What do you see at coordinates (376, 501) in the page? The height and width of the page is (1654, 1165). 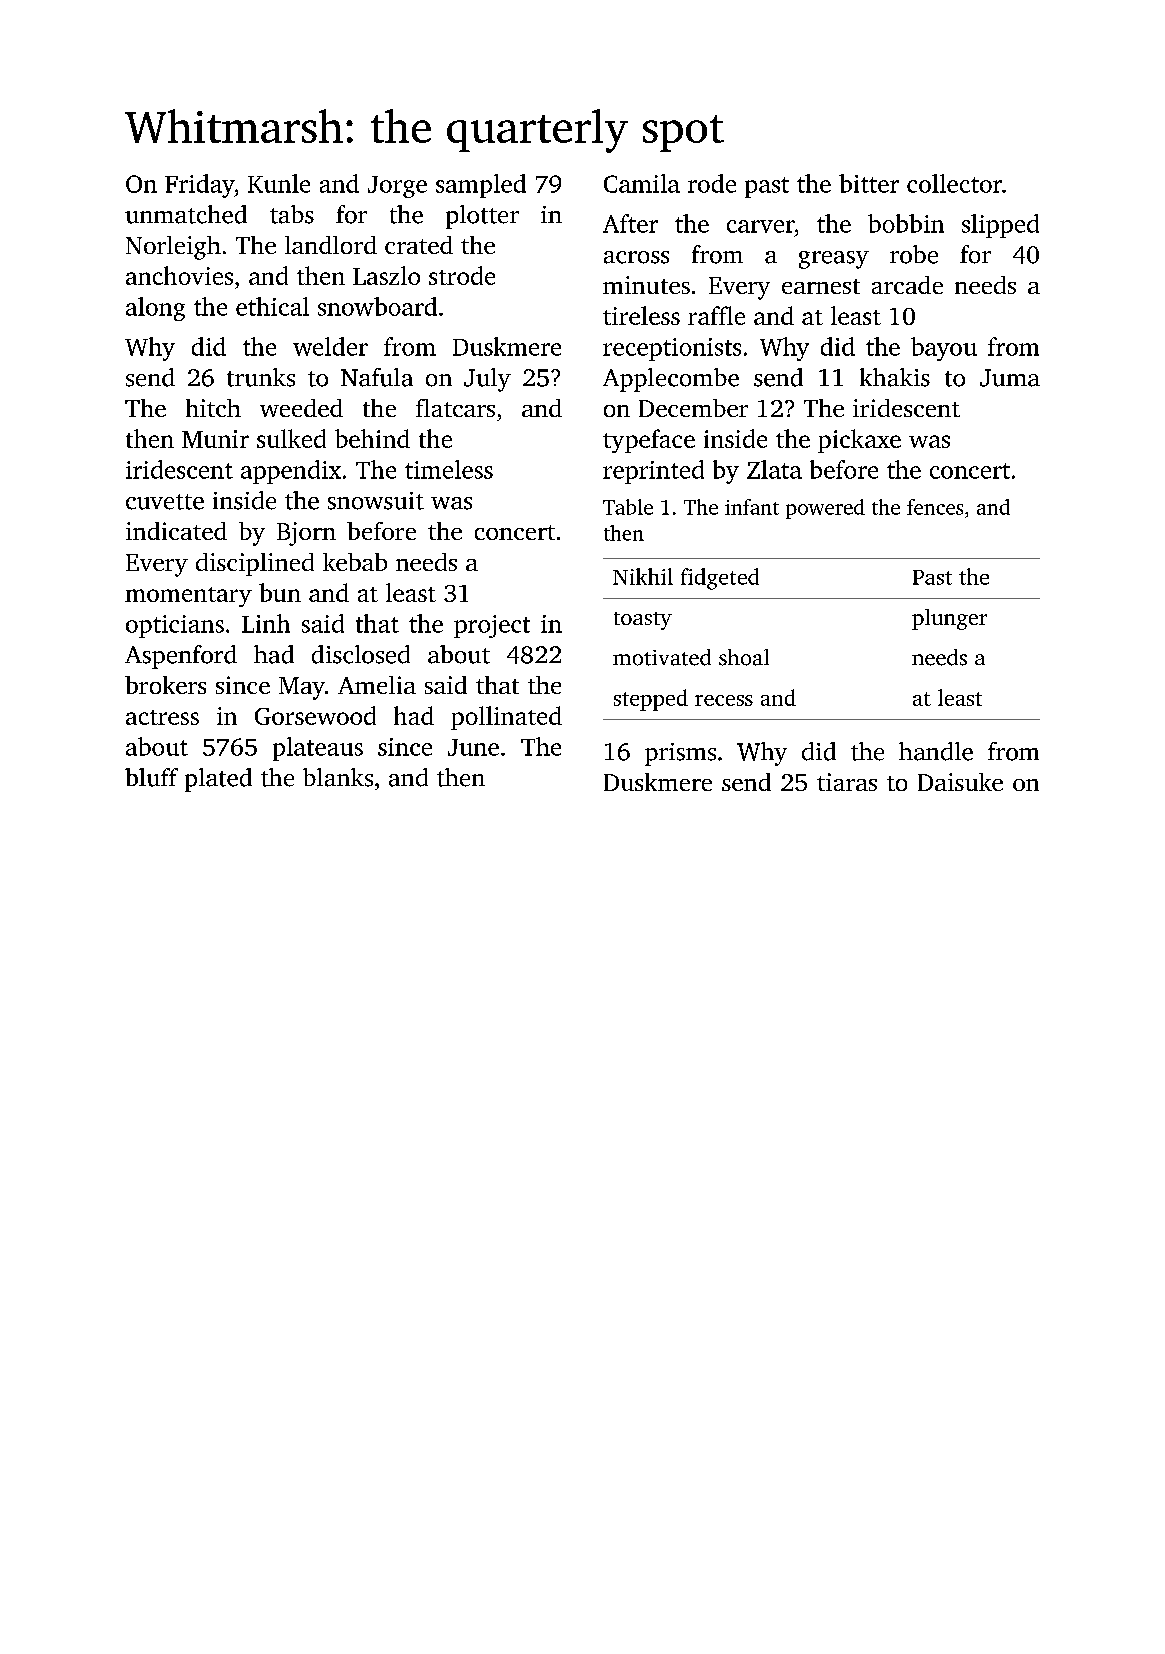 I see `snowsuit` at bounding box center [376, 501].
